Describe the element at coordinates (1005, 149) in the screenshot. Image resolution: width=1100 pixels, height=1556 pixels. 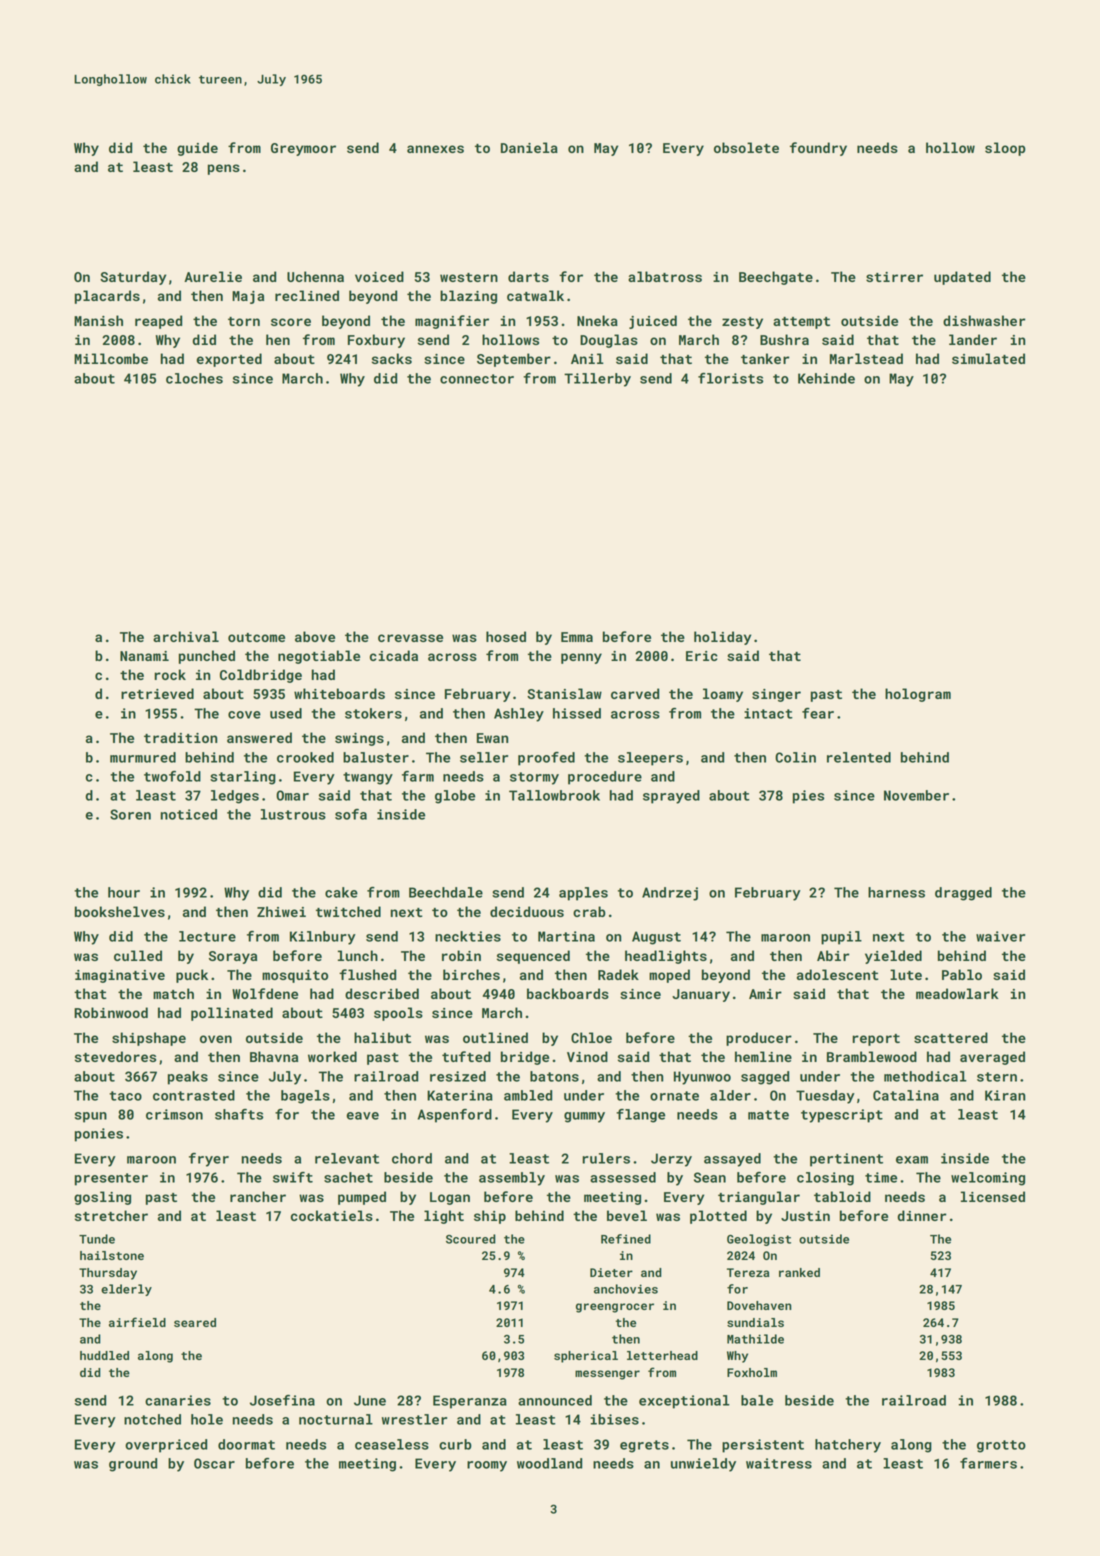
I see `sloop` at that location.
